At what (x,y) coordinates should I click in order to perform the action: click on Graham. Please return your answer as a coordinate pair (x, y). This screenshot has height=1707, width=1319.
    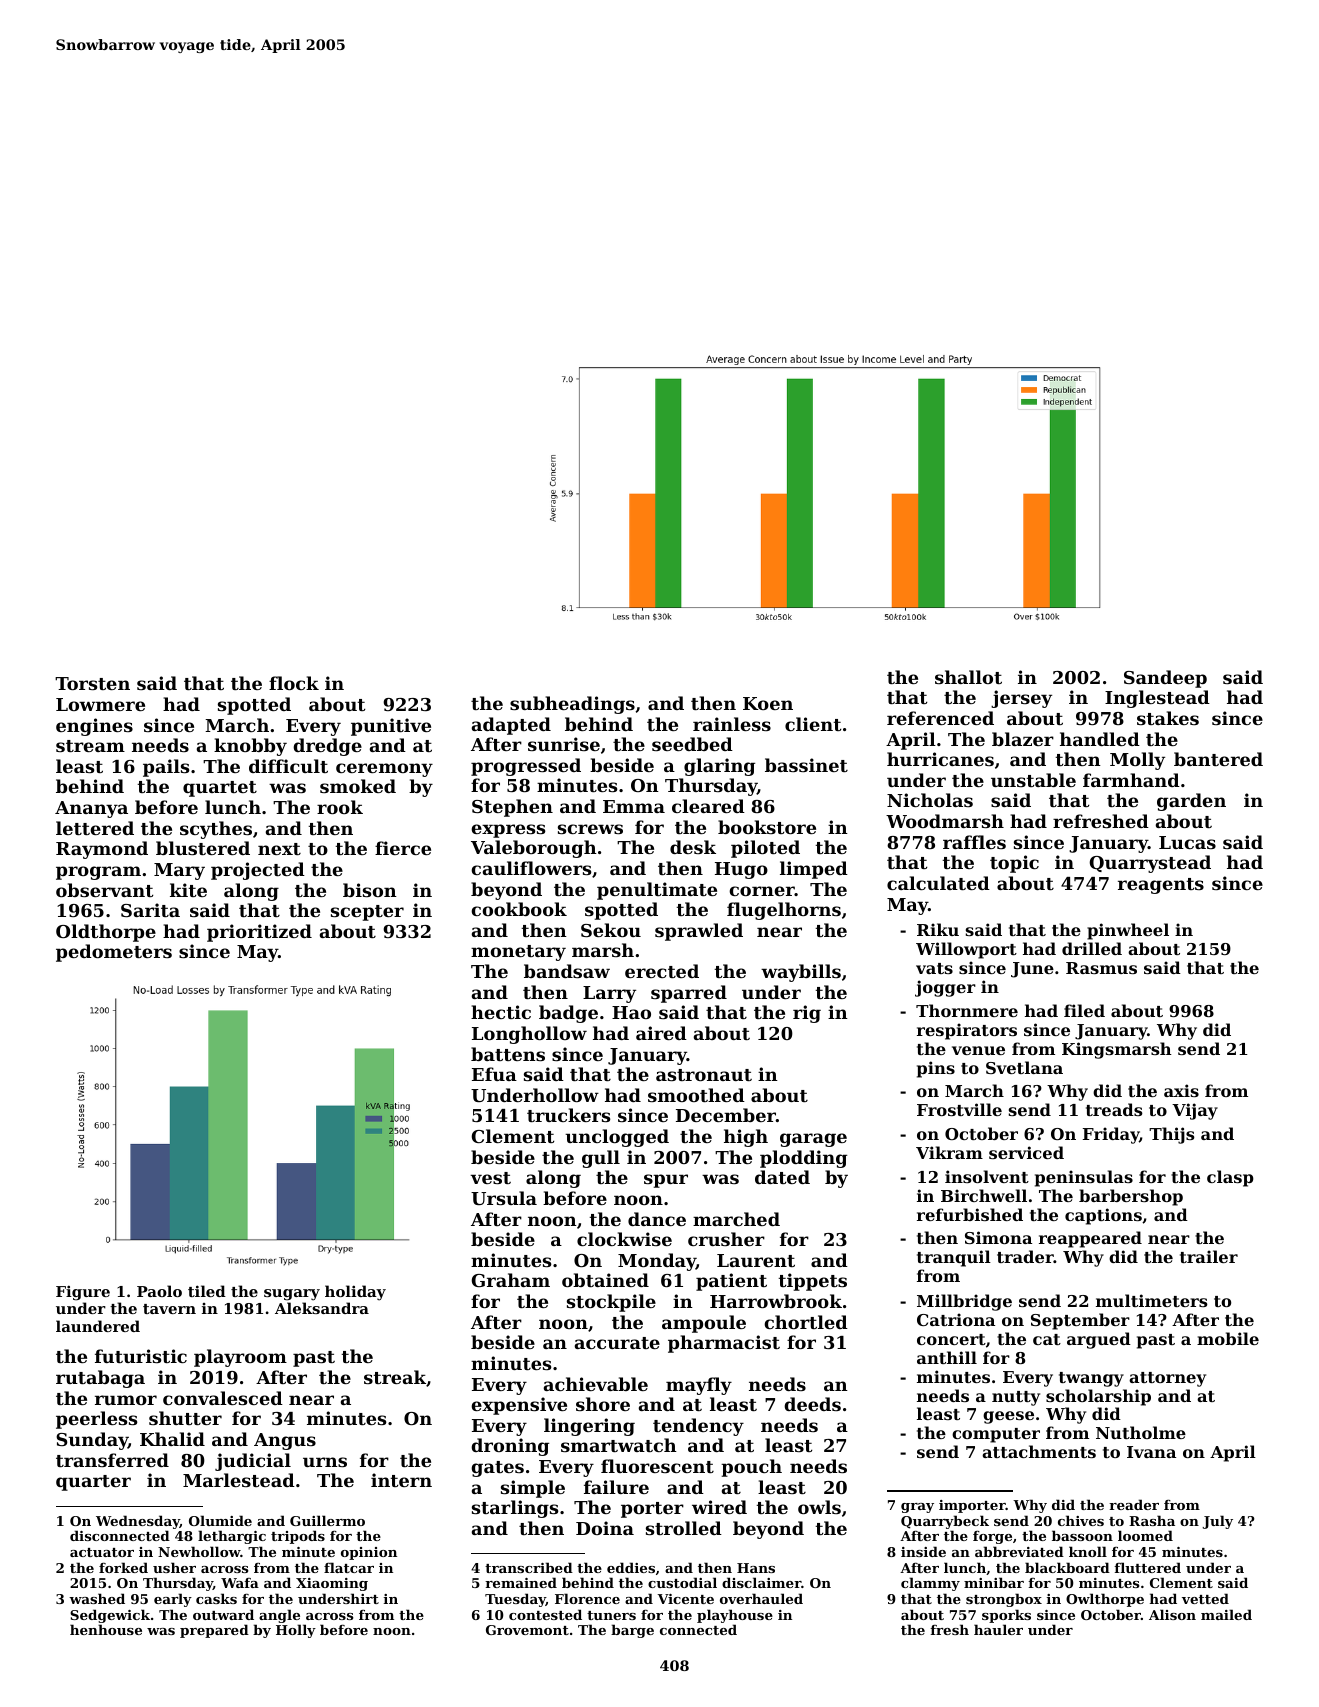
    Looking at the image, I should click on (511, 1280).
